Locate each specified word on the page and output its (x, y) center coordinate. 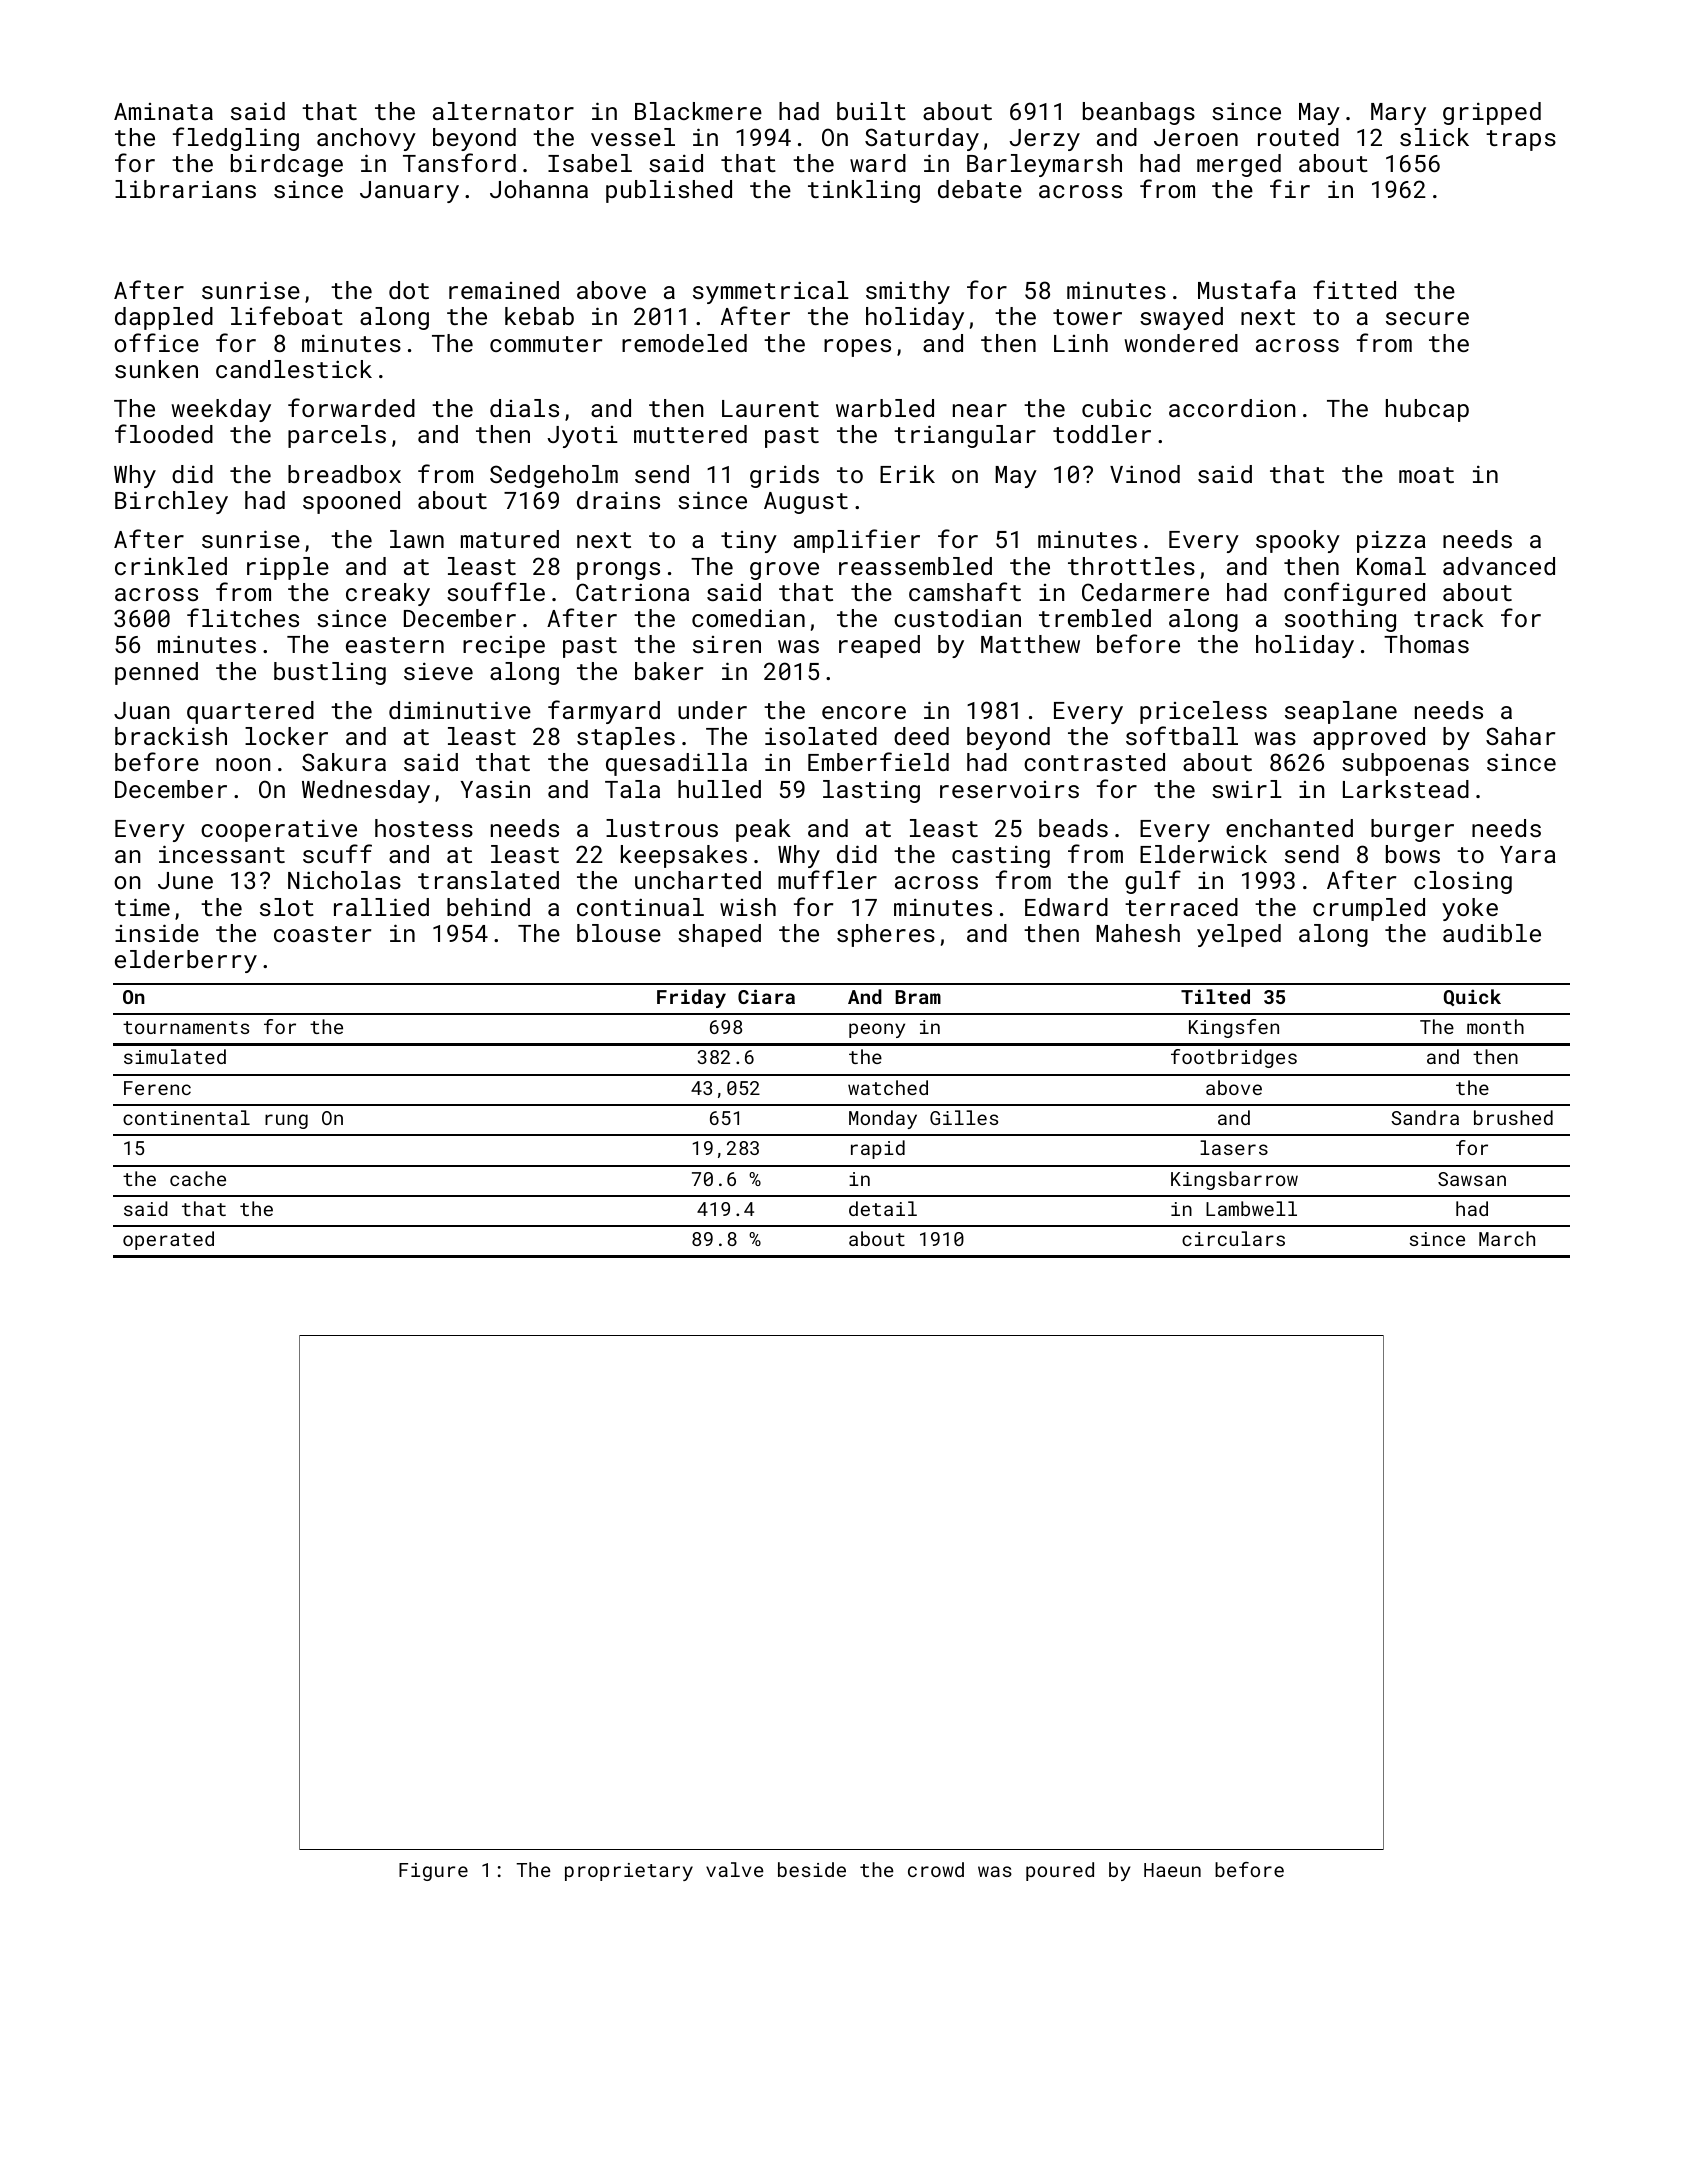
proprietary (629, 1872)
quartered (250, 712)
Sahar (1520, 736)
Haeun (1172, 1870)
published (669, 191)
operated (168, 1240)
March (1507, 1238)
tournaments (186, 1027)
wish (748, 907)
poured (1060, 1871)
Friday (691, 998)
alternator (503, 111)
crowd (936, 1869)
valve (735, 1869)
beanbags (1139, 113)
